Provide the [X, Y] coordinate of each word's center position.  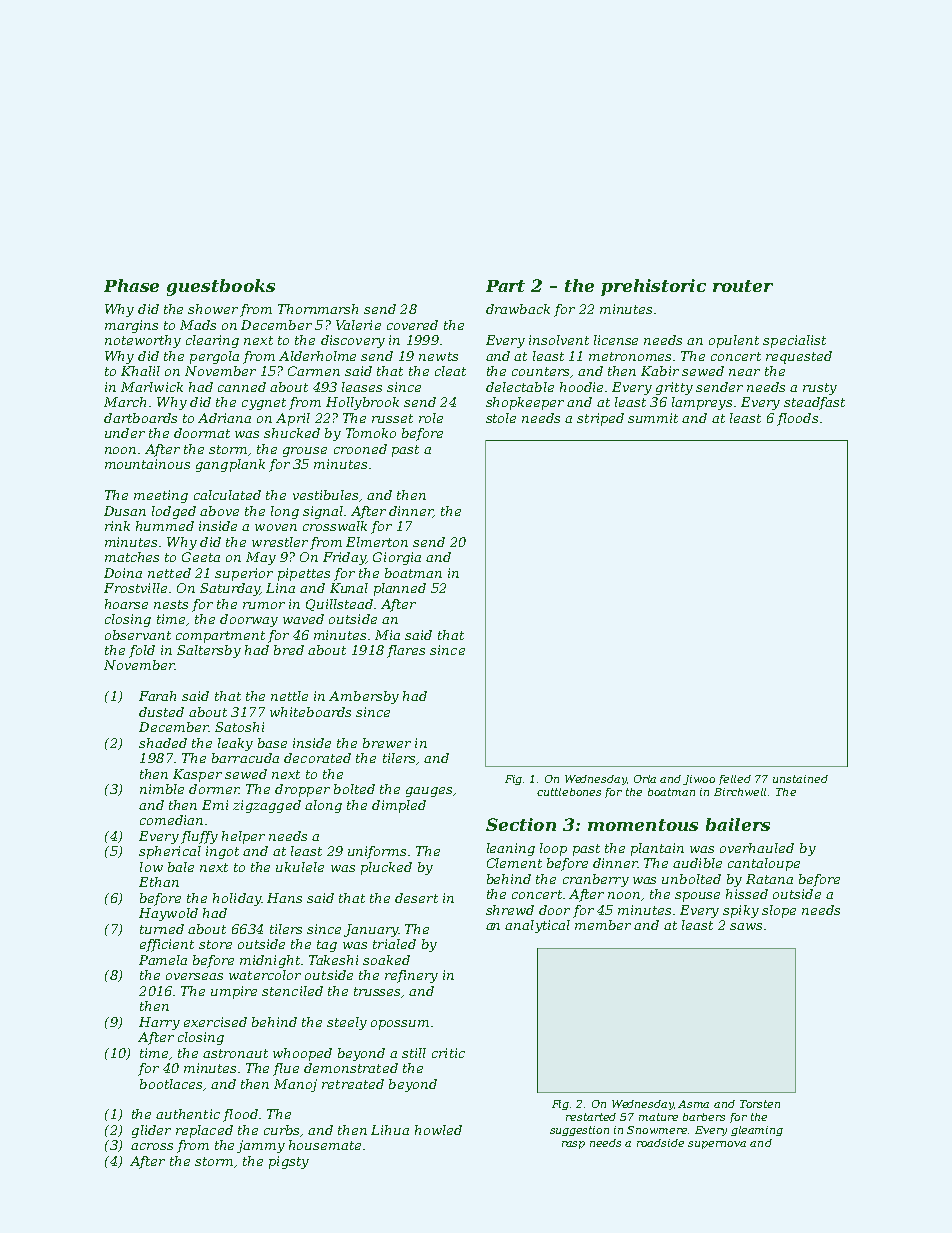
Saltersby [209, 651]
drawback [518, 309]
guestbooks [221, 287]
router [743, 286]
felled [735, 780]
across [152, 1146]
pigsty [289, 1162]
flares [406, 651]
